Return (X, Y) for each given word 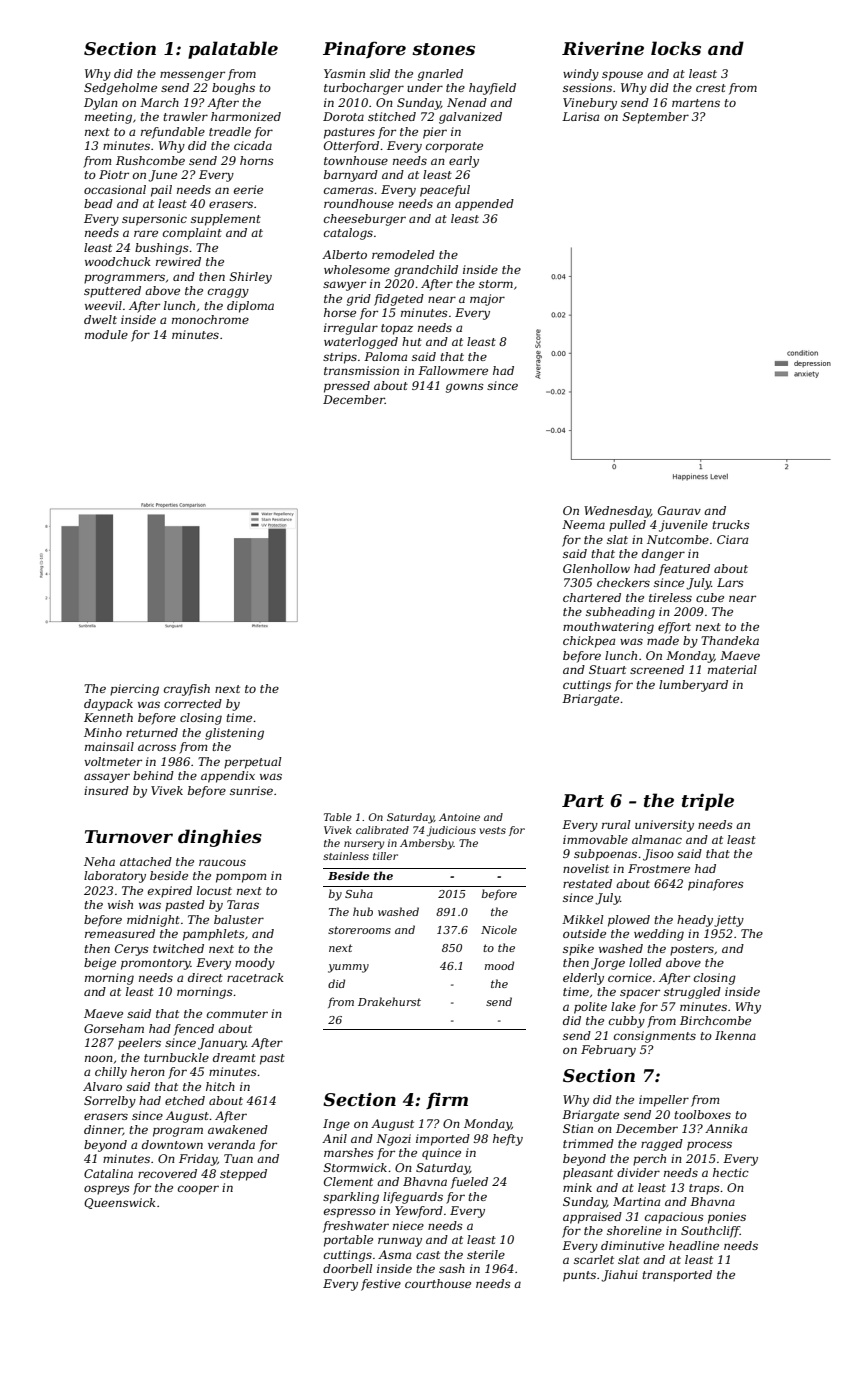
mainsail (109, 746)
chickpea (589, 642)
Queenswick (120, 1203)
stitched (392, 116)
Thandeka (730, 640)
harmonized (246, 116)
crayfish (187, 690)
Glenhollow (596, 568)
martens (696, 103)
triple (708, 802)
